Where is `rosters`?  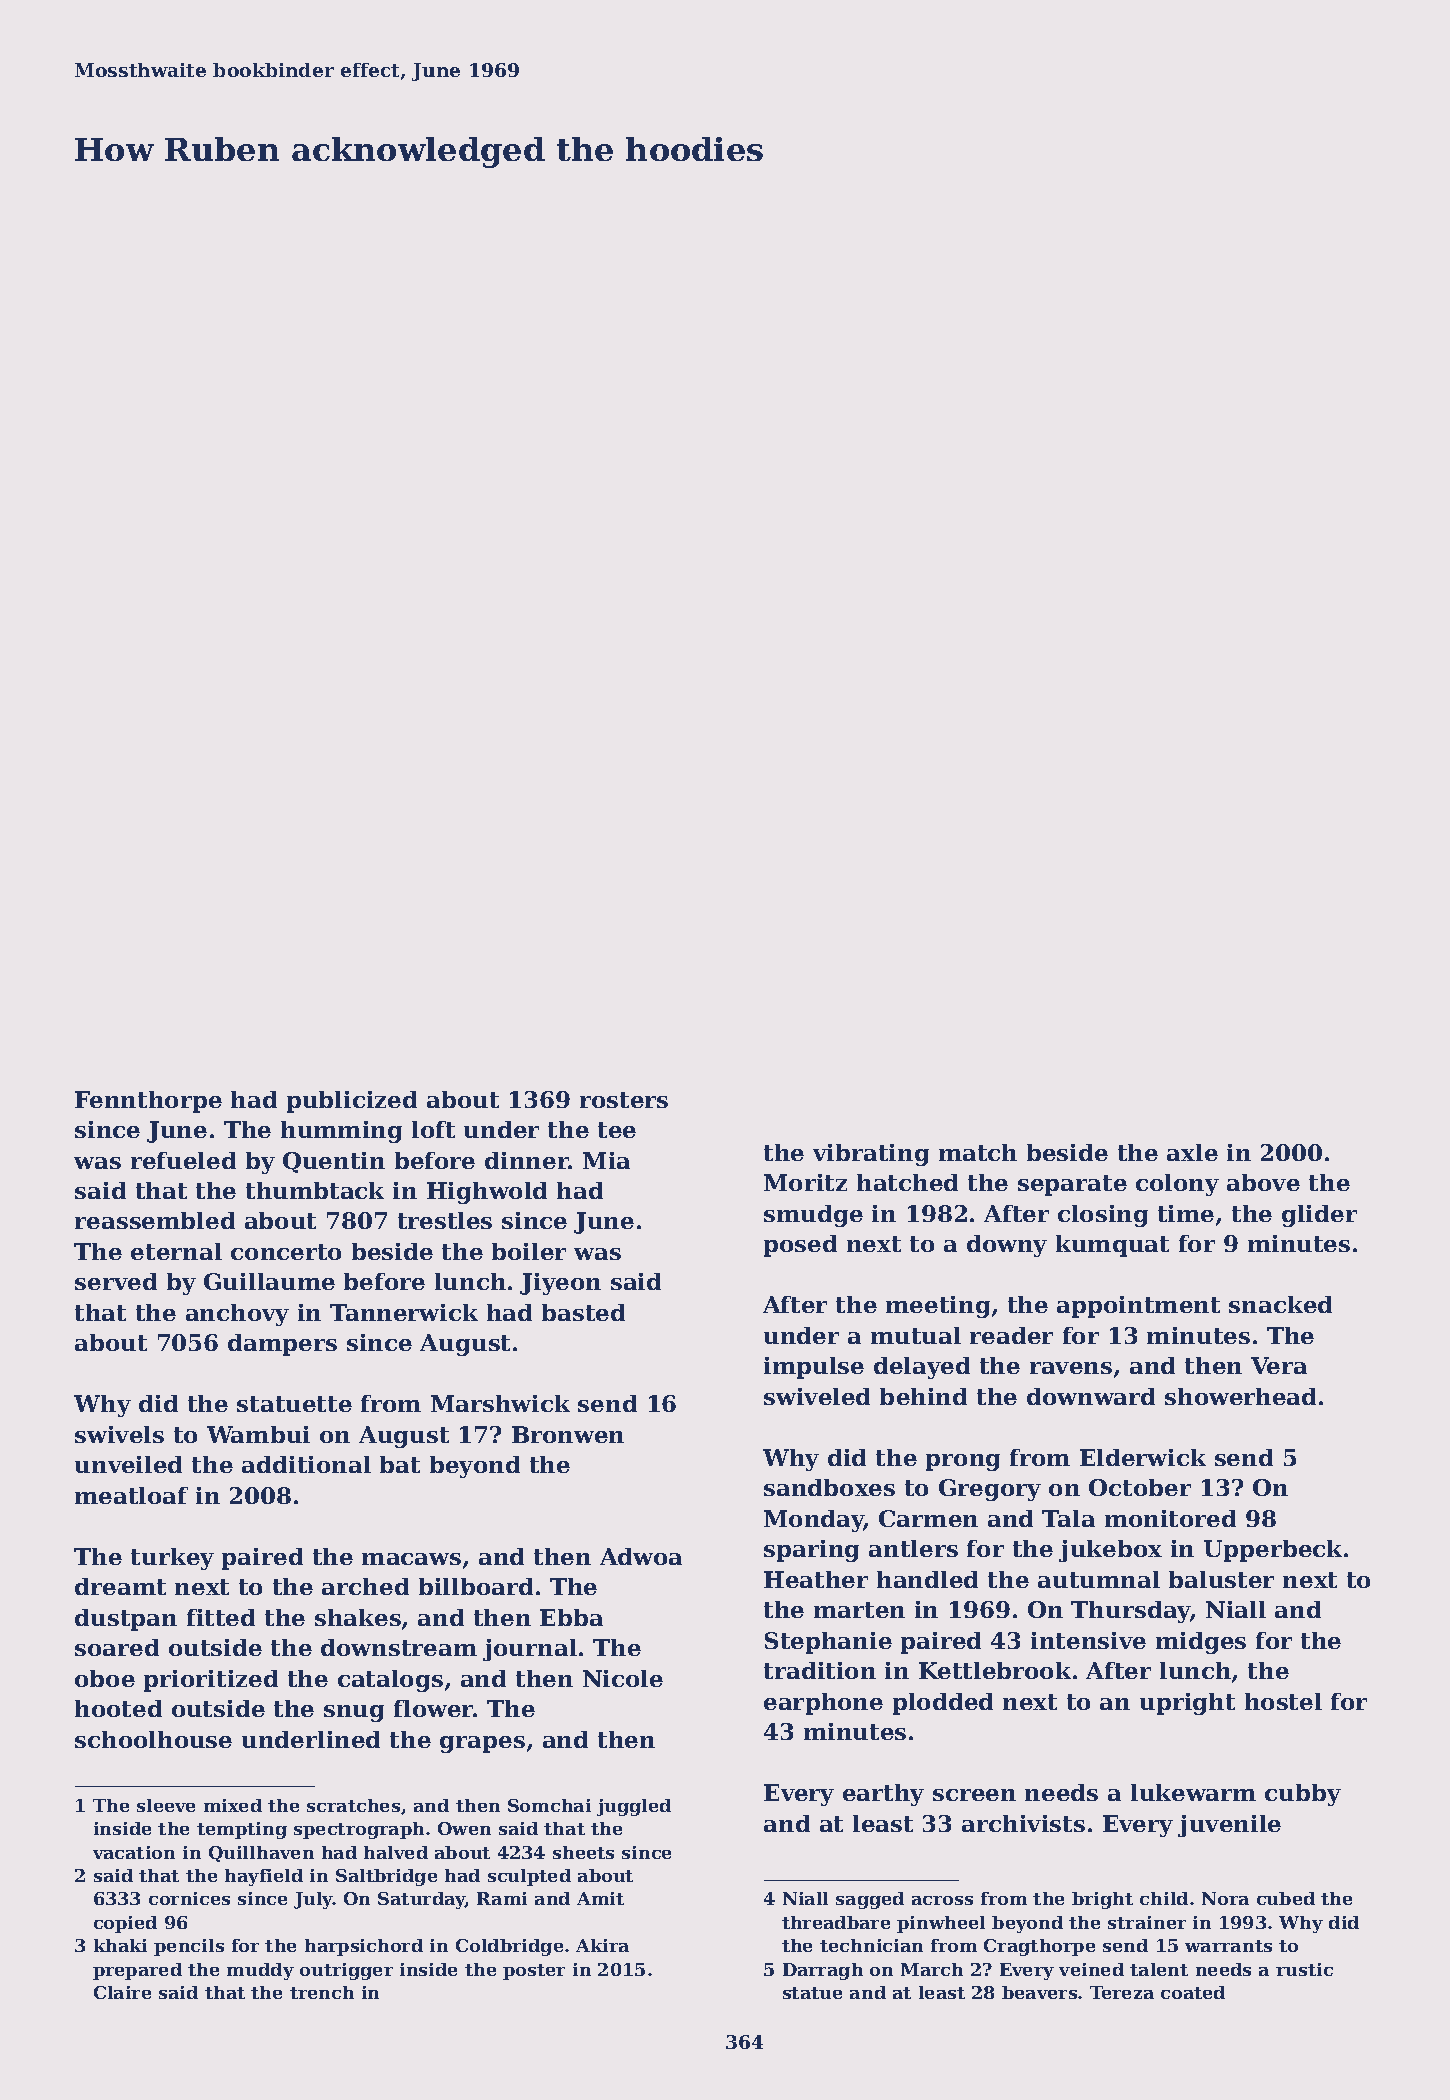
rosters is located at coordinates (624, 1100).
